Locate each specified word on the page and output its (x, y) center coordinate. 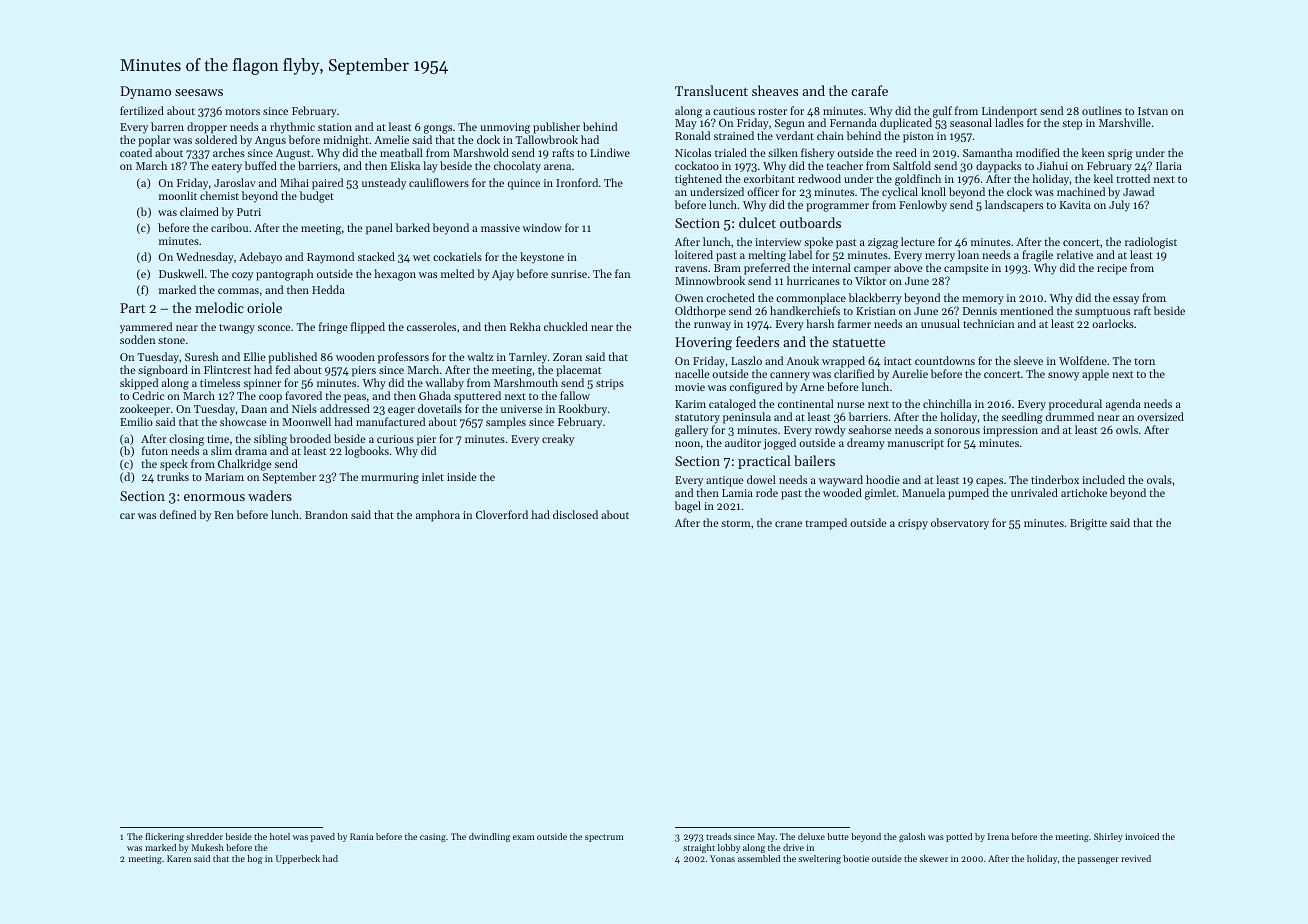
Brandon (326, 514)
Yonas (722, 858)
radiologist (1151, 243)
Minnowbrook (710, 280)
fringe (333, 328)
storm (735, 523)
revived (1136, 858)
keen (1093, 152)
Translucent (711, 90)
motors (242, 111)
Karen (179, 858)
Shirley (1108, 837)
